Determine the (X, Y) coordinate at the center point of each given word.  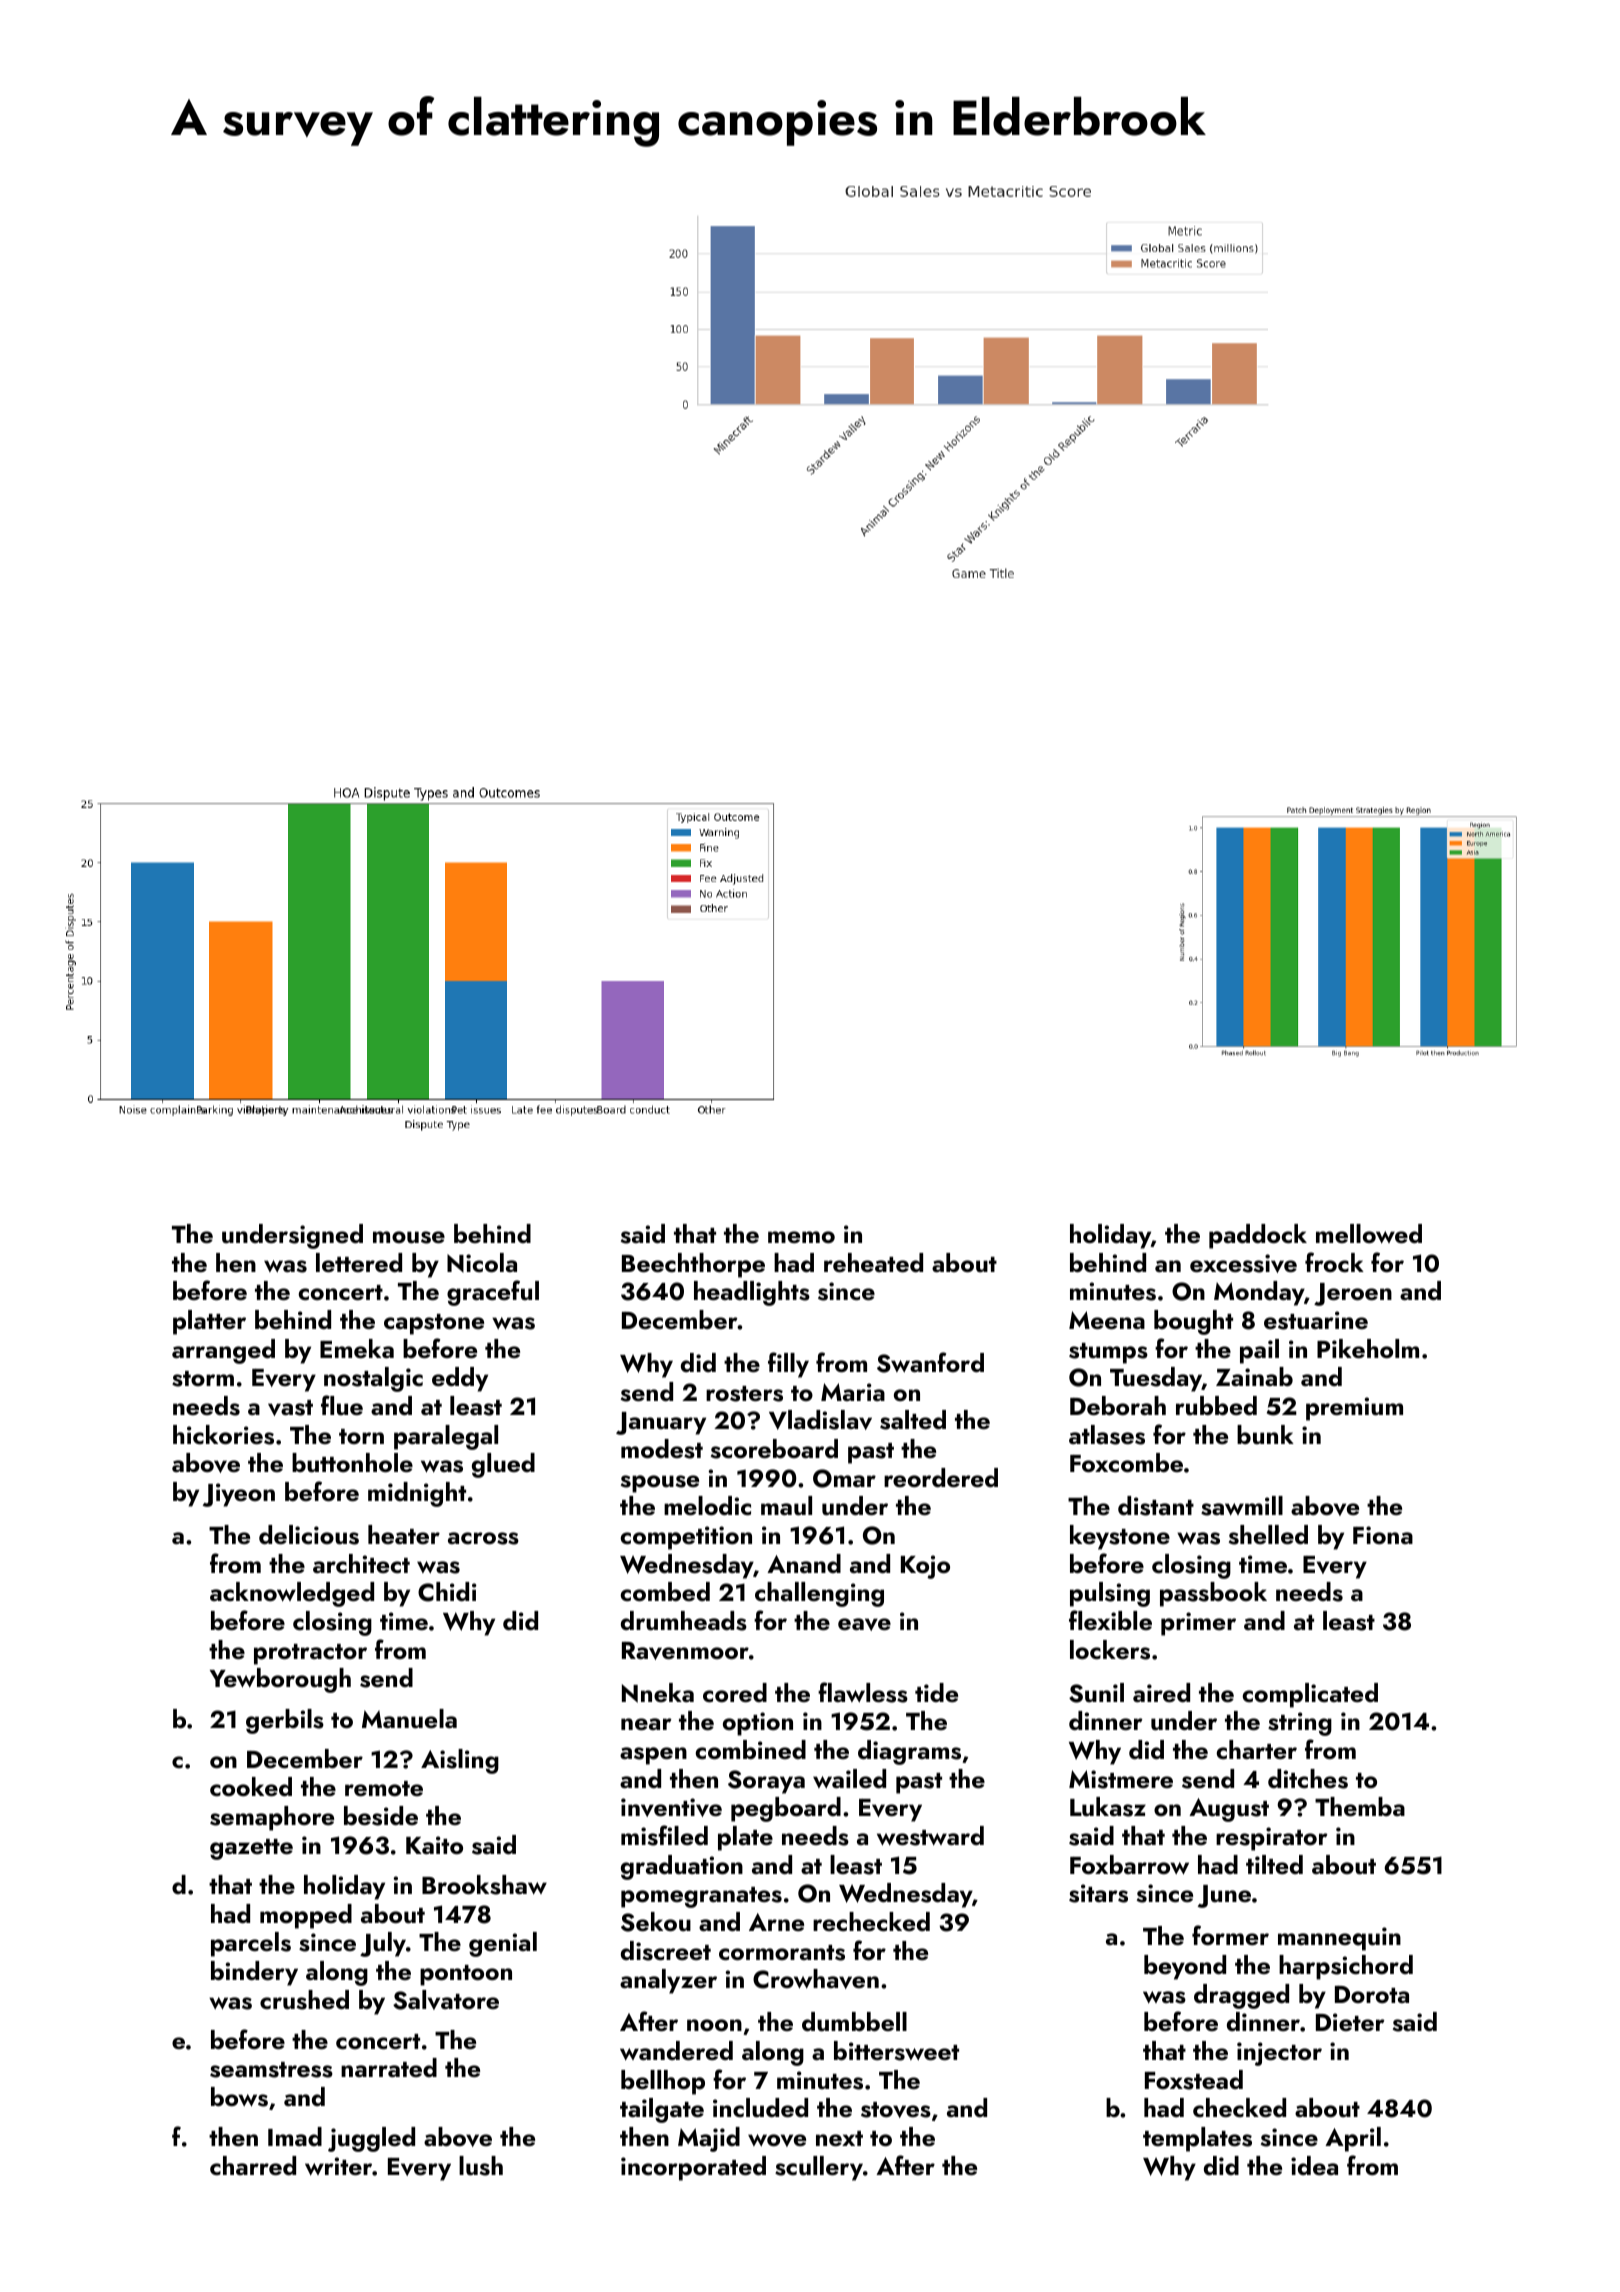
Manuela (409, 1719)
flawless (863, 1692)
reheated (873, 1262)
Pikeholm (1368, 1348)
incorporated (693, 2168)
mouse (409, 1237)
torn (361, 1436)
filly (788, 1365)
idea (1314, 2165)
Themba (1360, 1806)
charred (253, 2165)
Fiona (1383, 1535)
